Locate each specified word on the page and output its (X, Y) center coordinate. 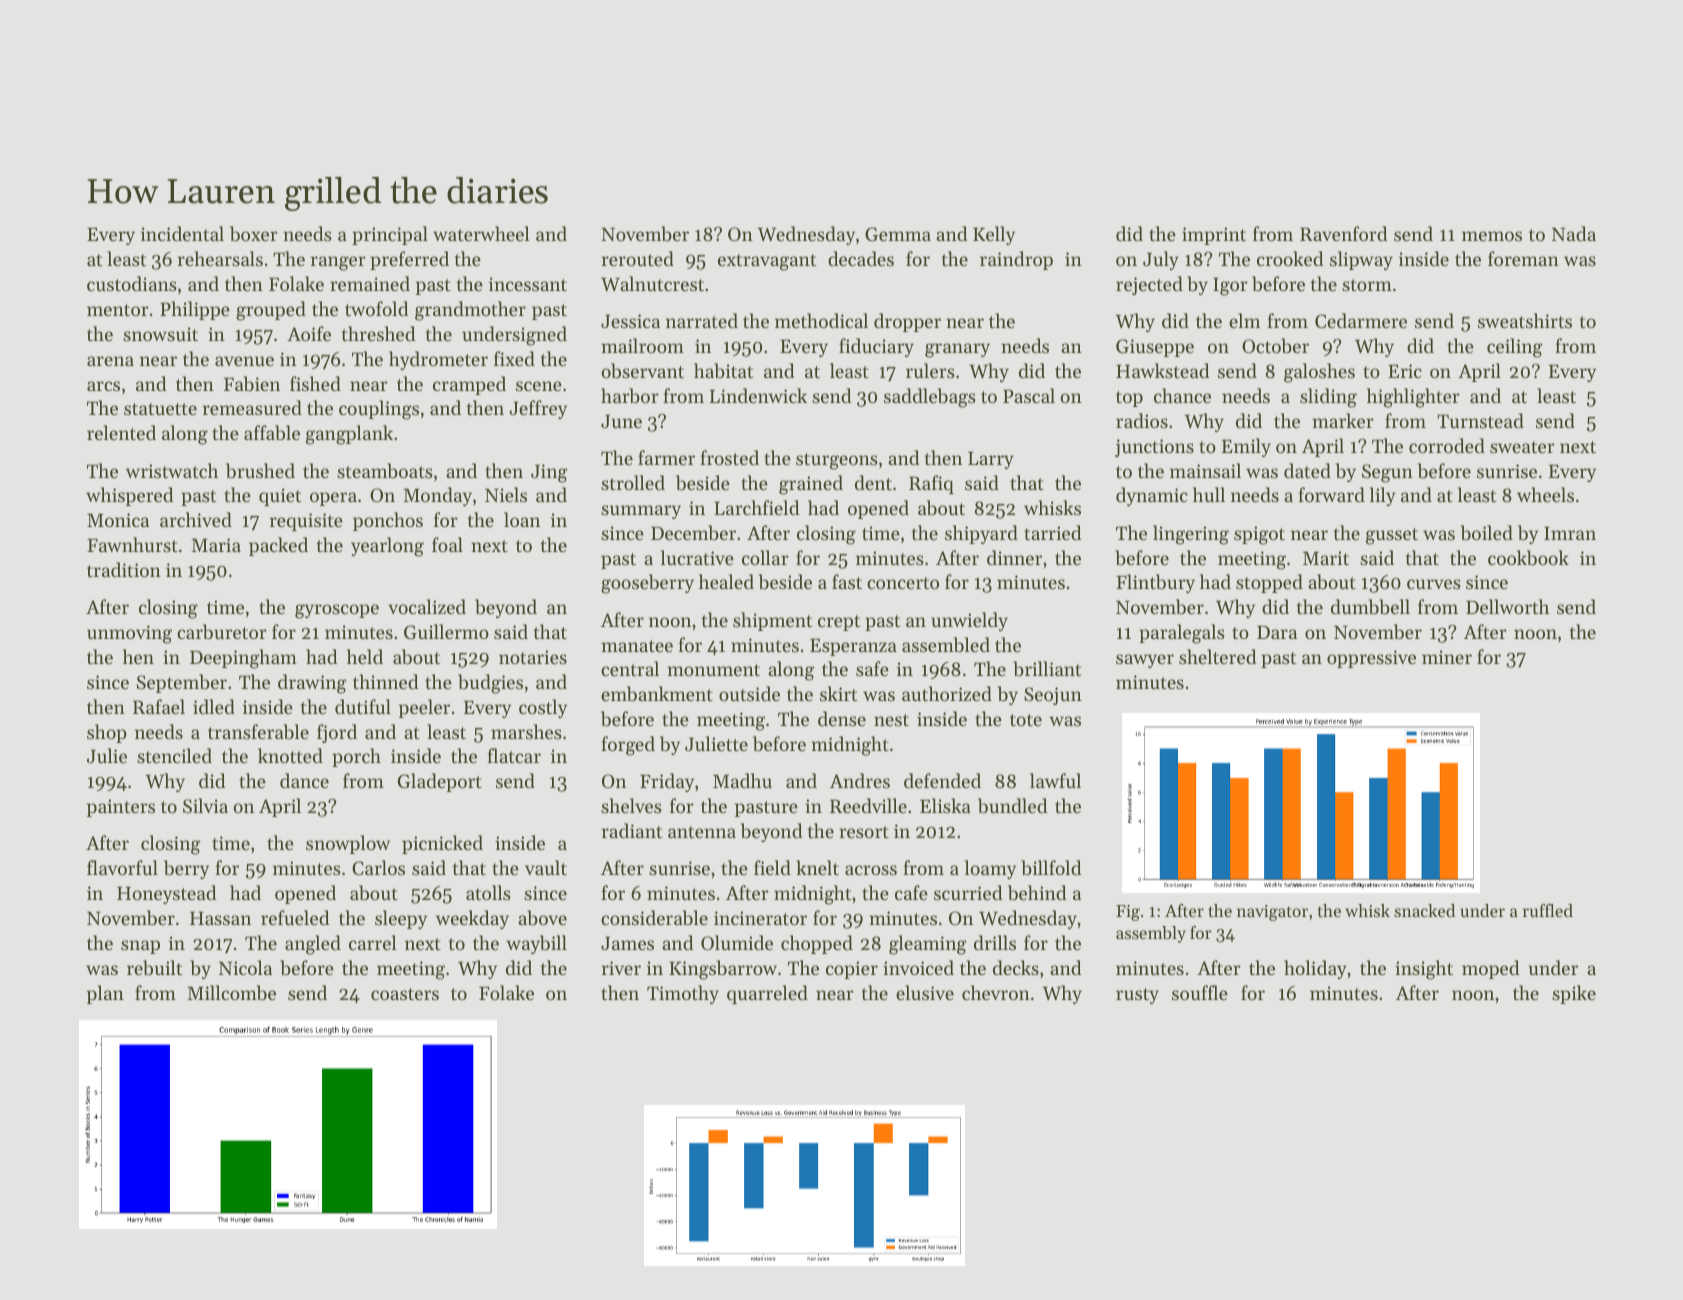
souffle (1200, 992)
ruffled (1548, 910)
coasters (405, 994)
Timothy (683, 994)
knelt (817, 867)
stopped (1269, 583)
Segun (1387, 473)
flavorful (122, 867)
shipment (772, 621)
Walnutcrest (652, 283)
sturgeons (837, 461)
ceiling (1514, 348)
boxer (254, 234)
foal (447, 544)
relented (121, 432)
